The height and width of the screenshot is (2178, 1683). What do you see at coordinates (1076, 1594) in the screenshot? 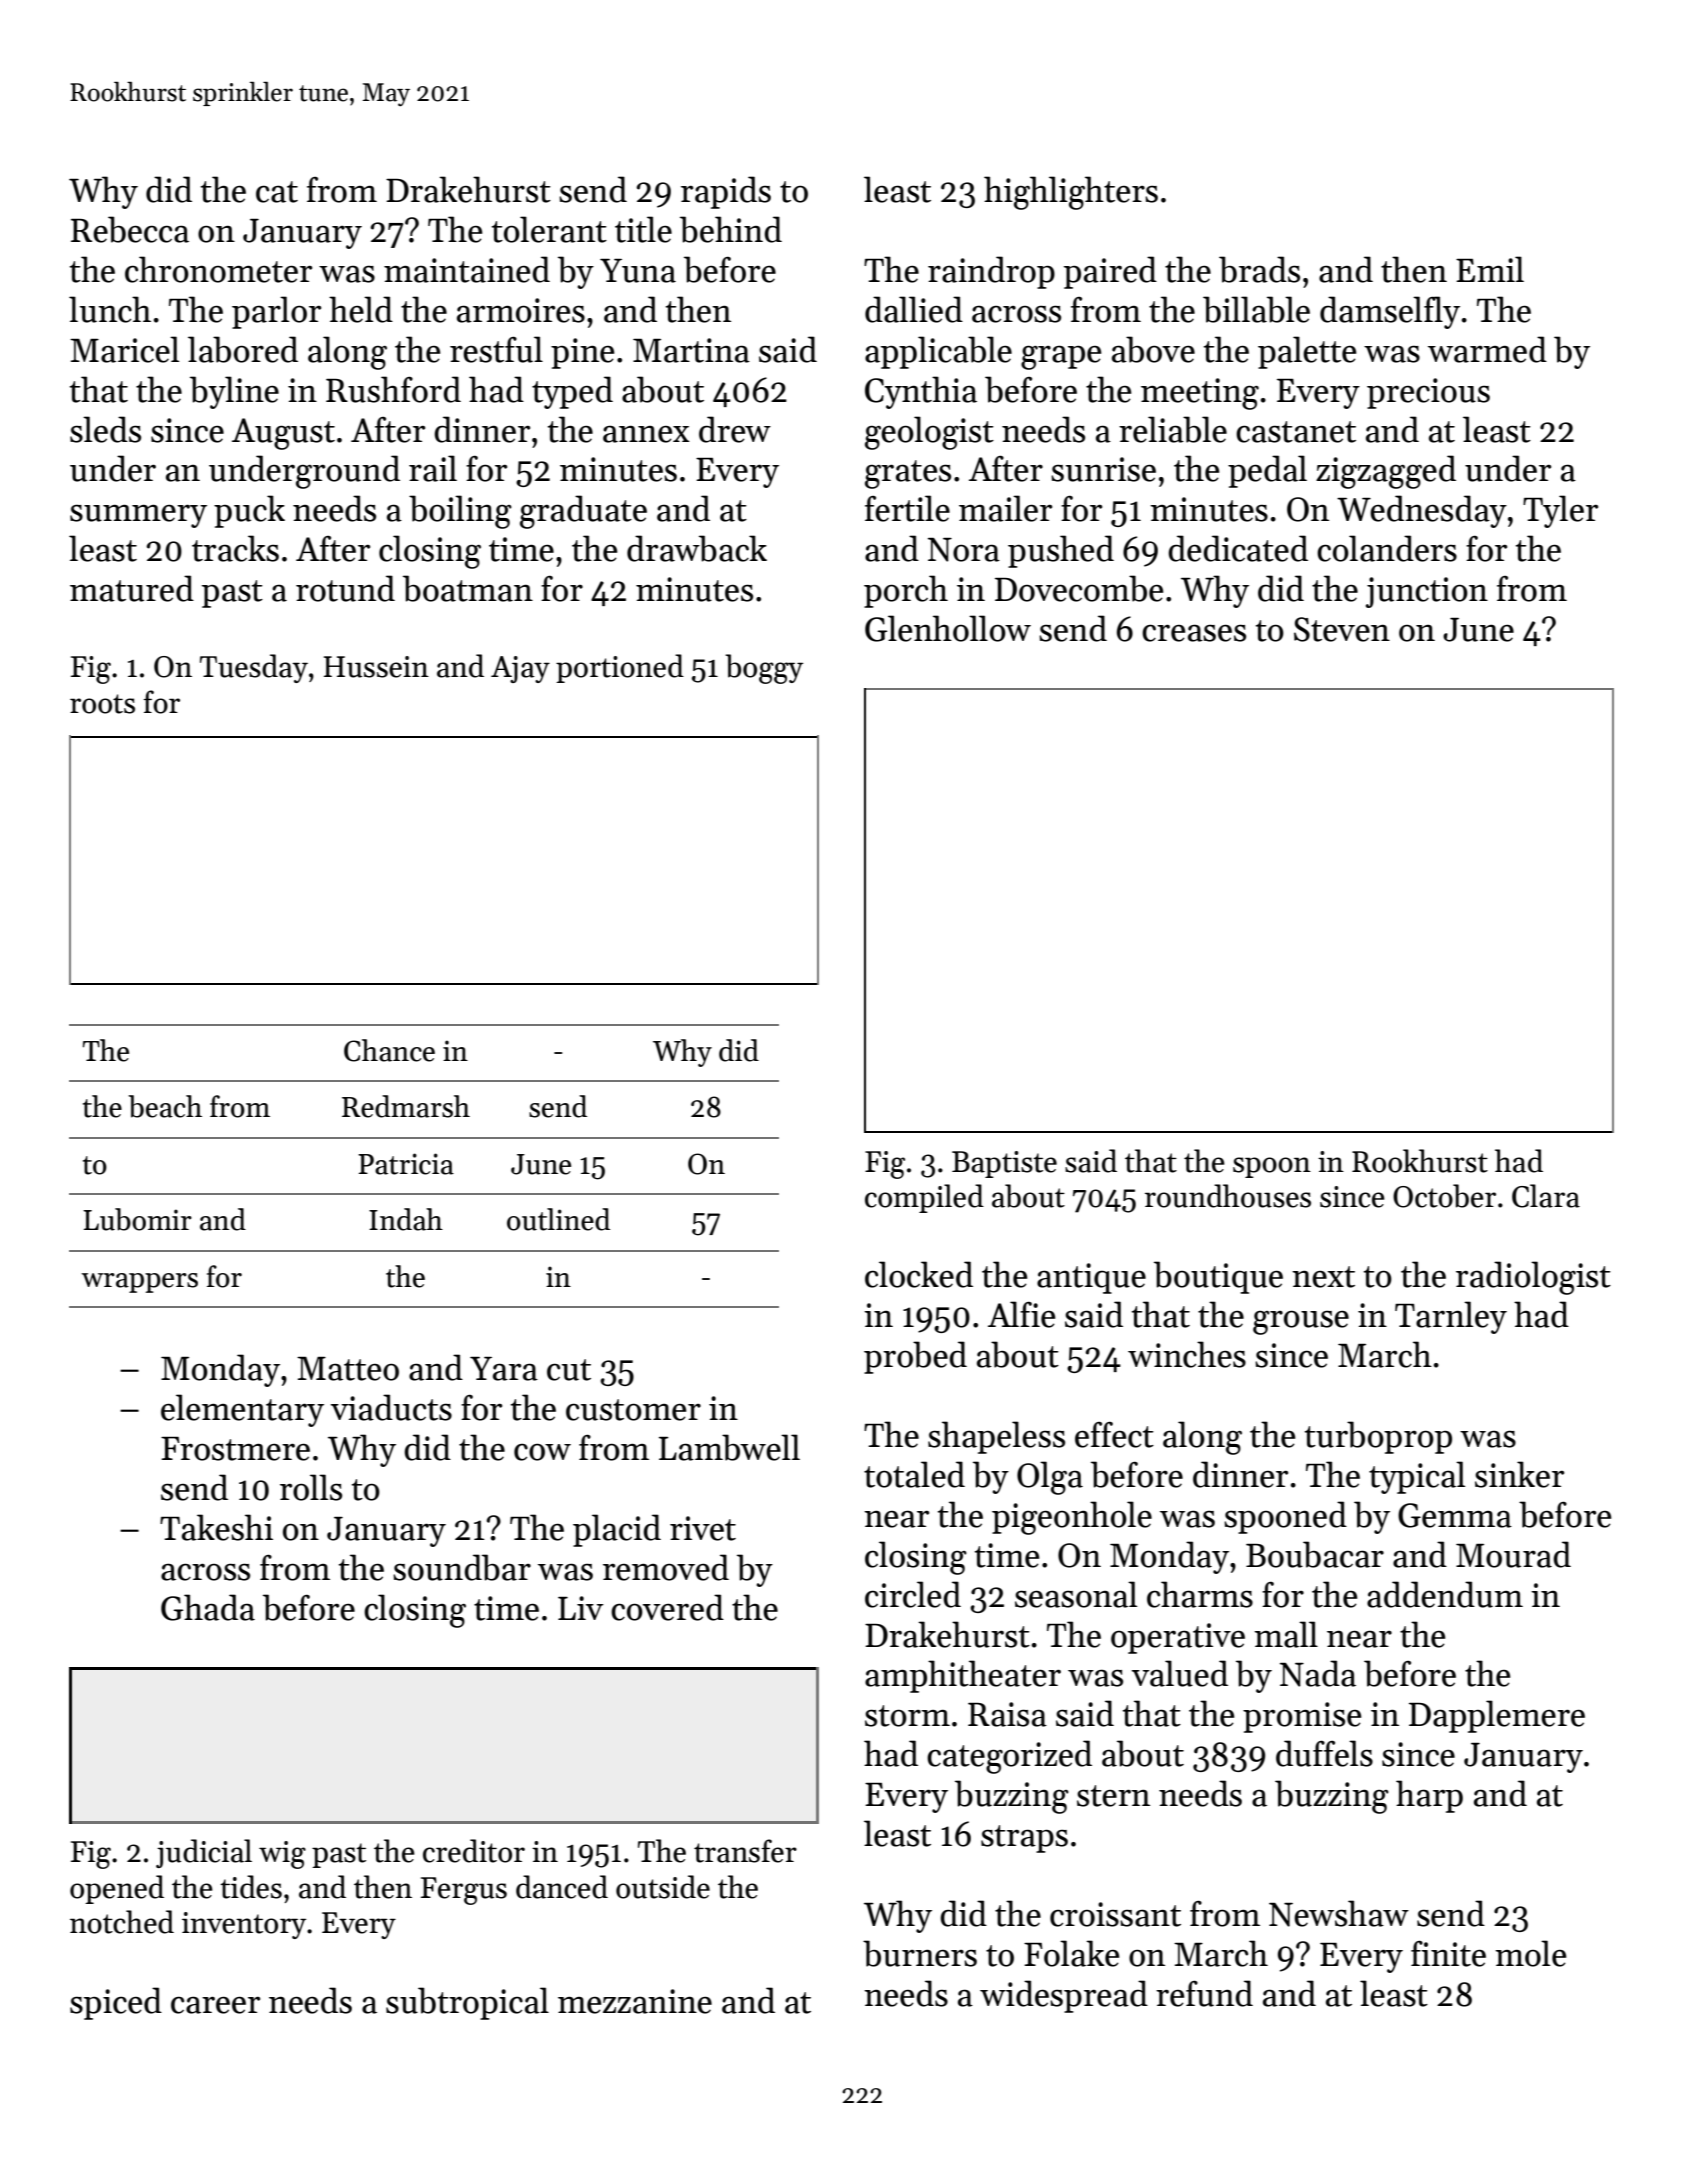
I see `seasonal` at bounding box center [1076, 1594].
